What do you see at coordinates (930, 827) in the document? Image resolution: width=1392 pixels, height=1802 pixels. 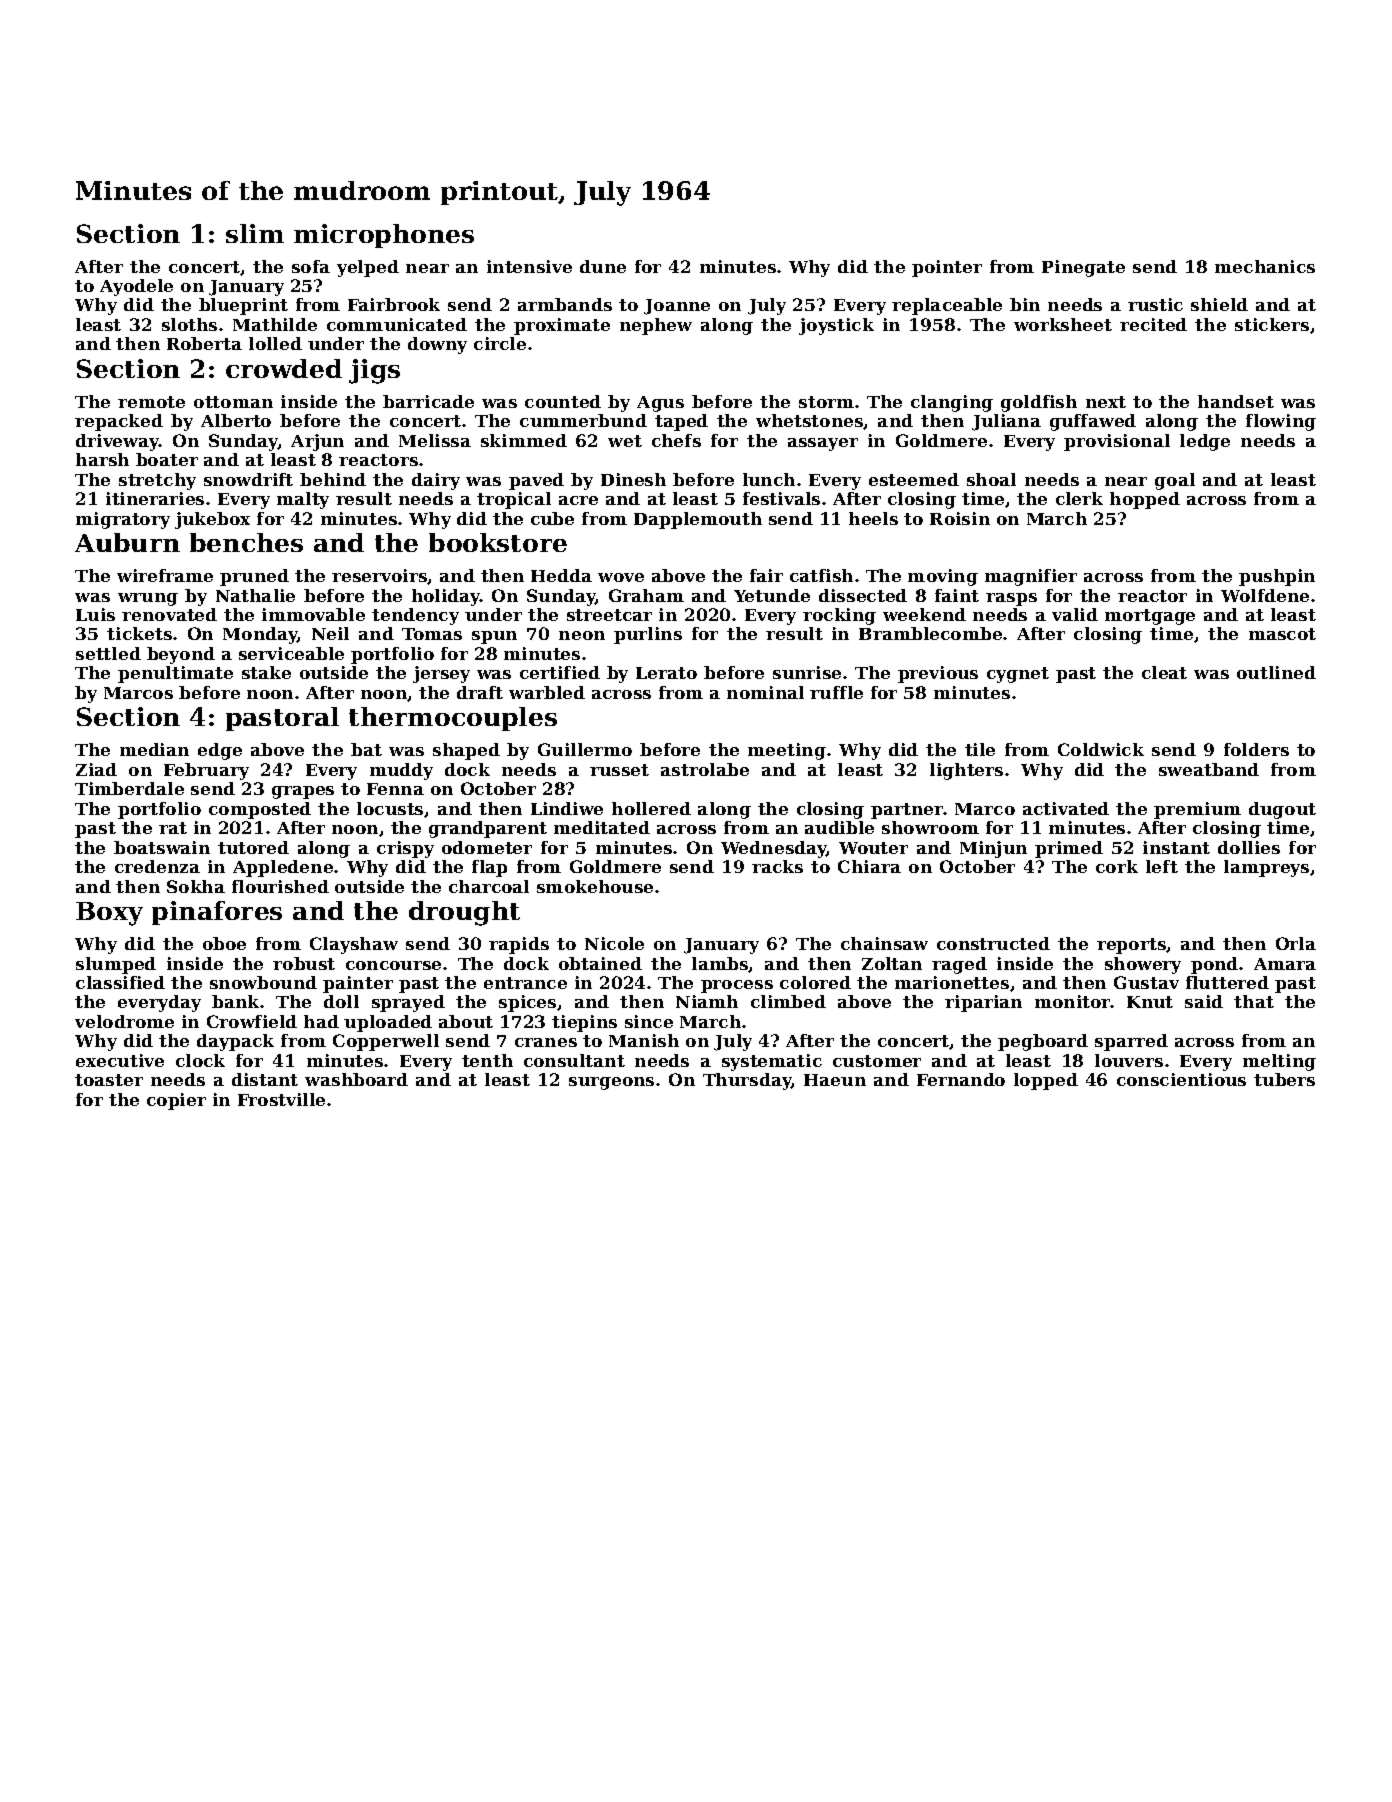 I see `showroom` at bounding box center [930, 827].
